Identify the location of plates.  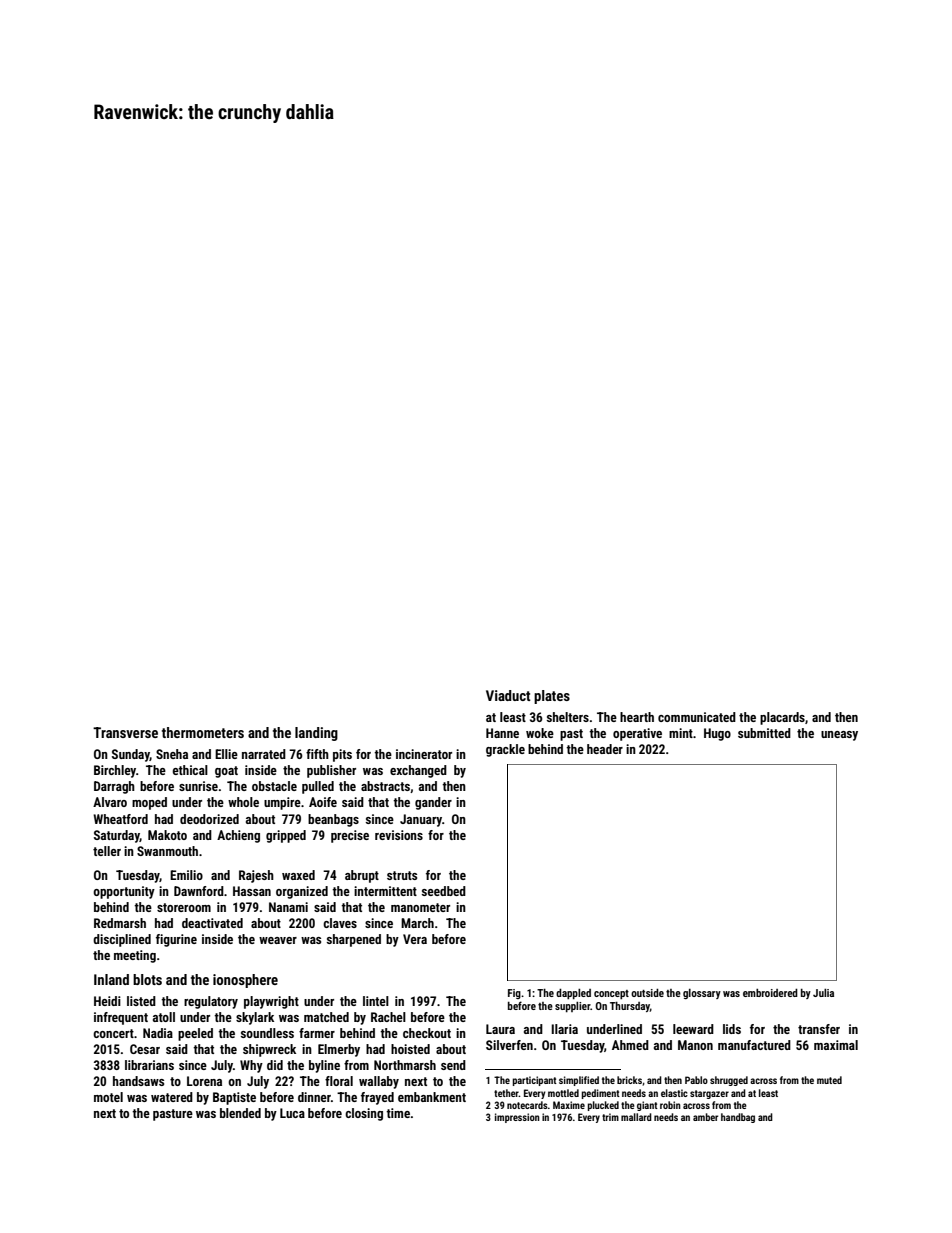
(552, 697).
